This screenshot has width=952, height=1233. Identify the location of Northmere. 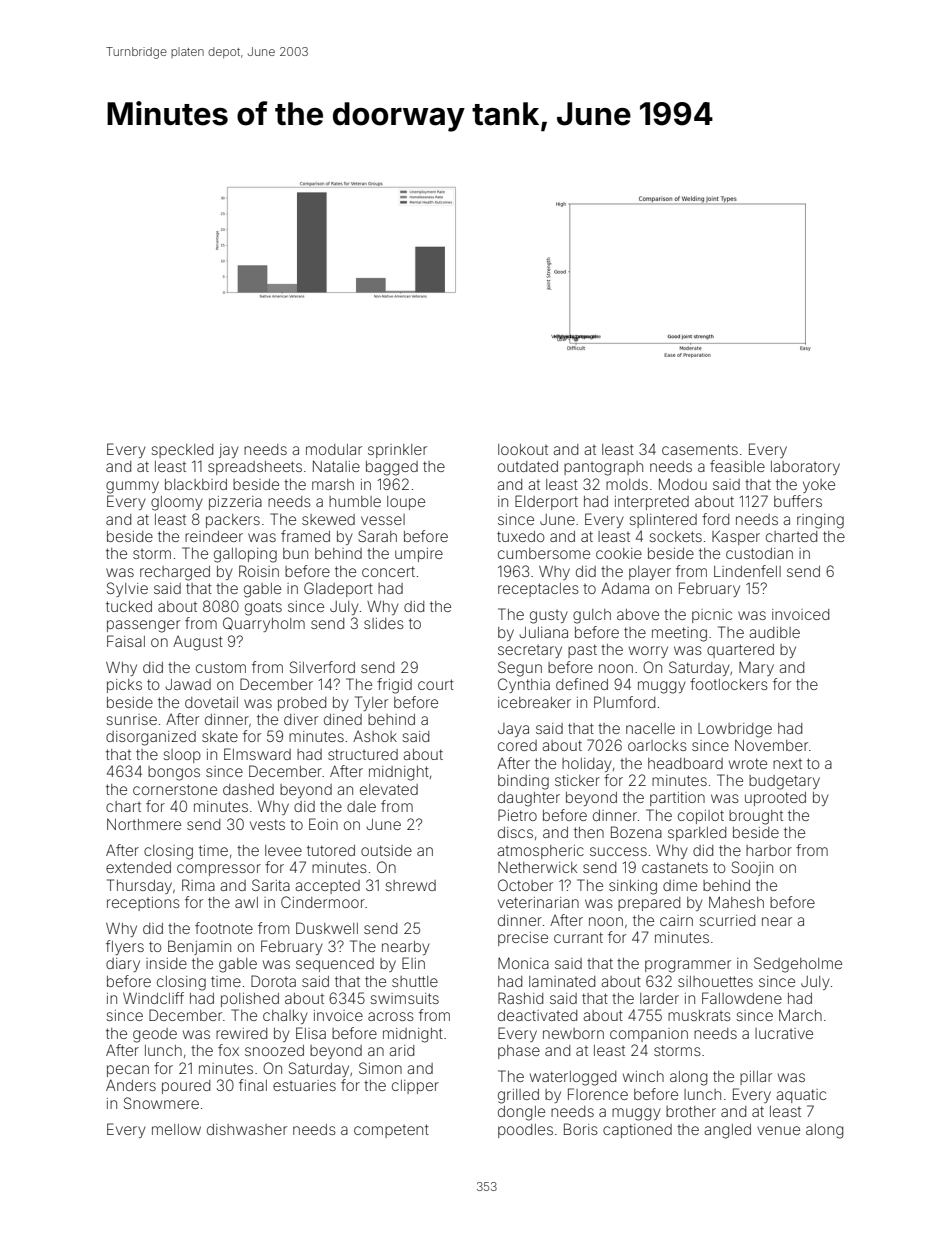
(144, 824).
